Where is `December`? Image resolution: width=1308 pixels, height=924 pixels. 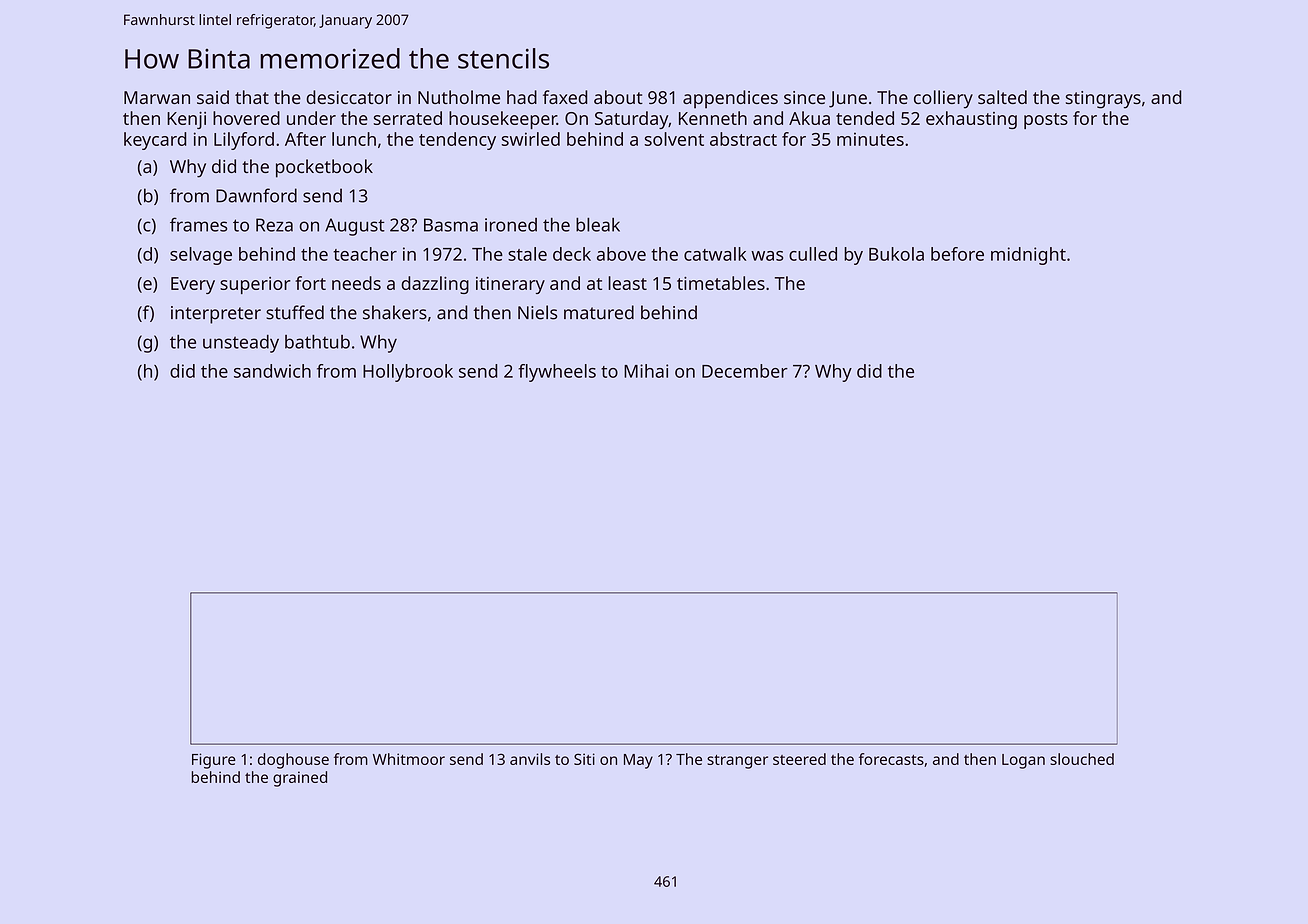
December is located at coordinates (745, 371).
